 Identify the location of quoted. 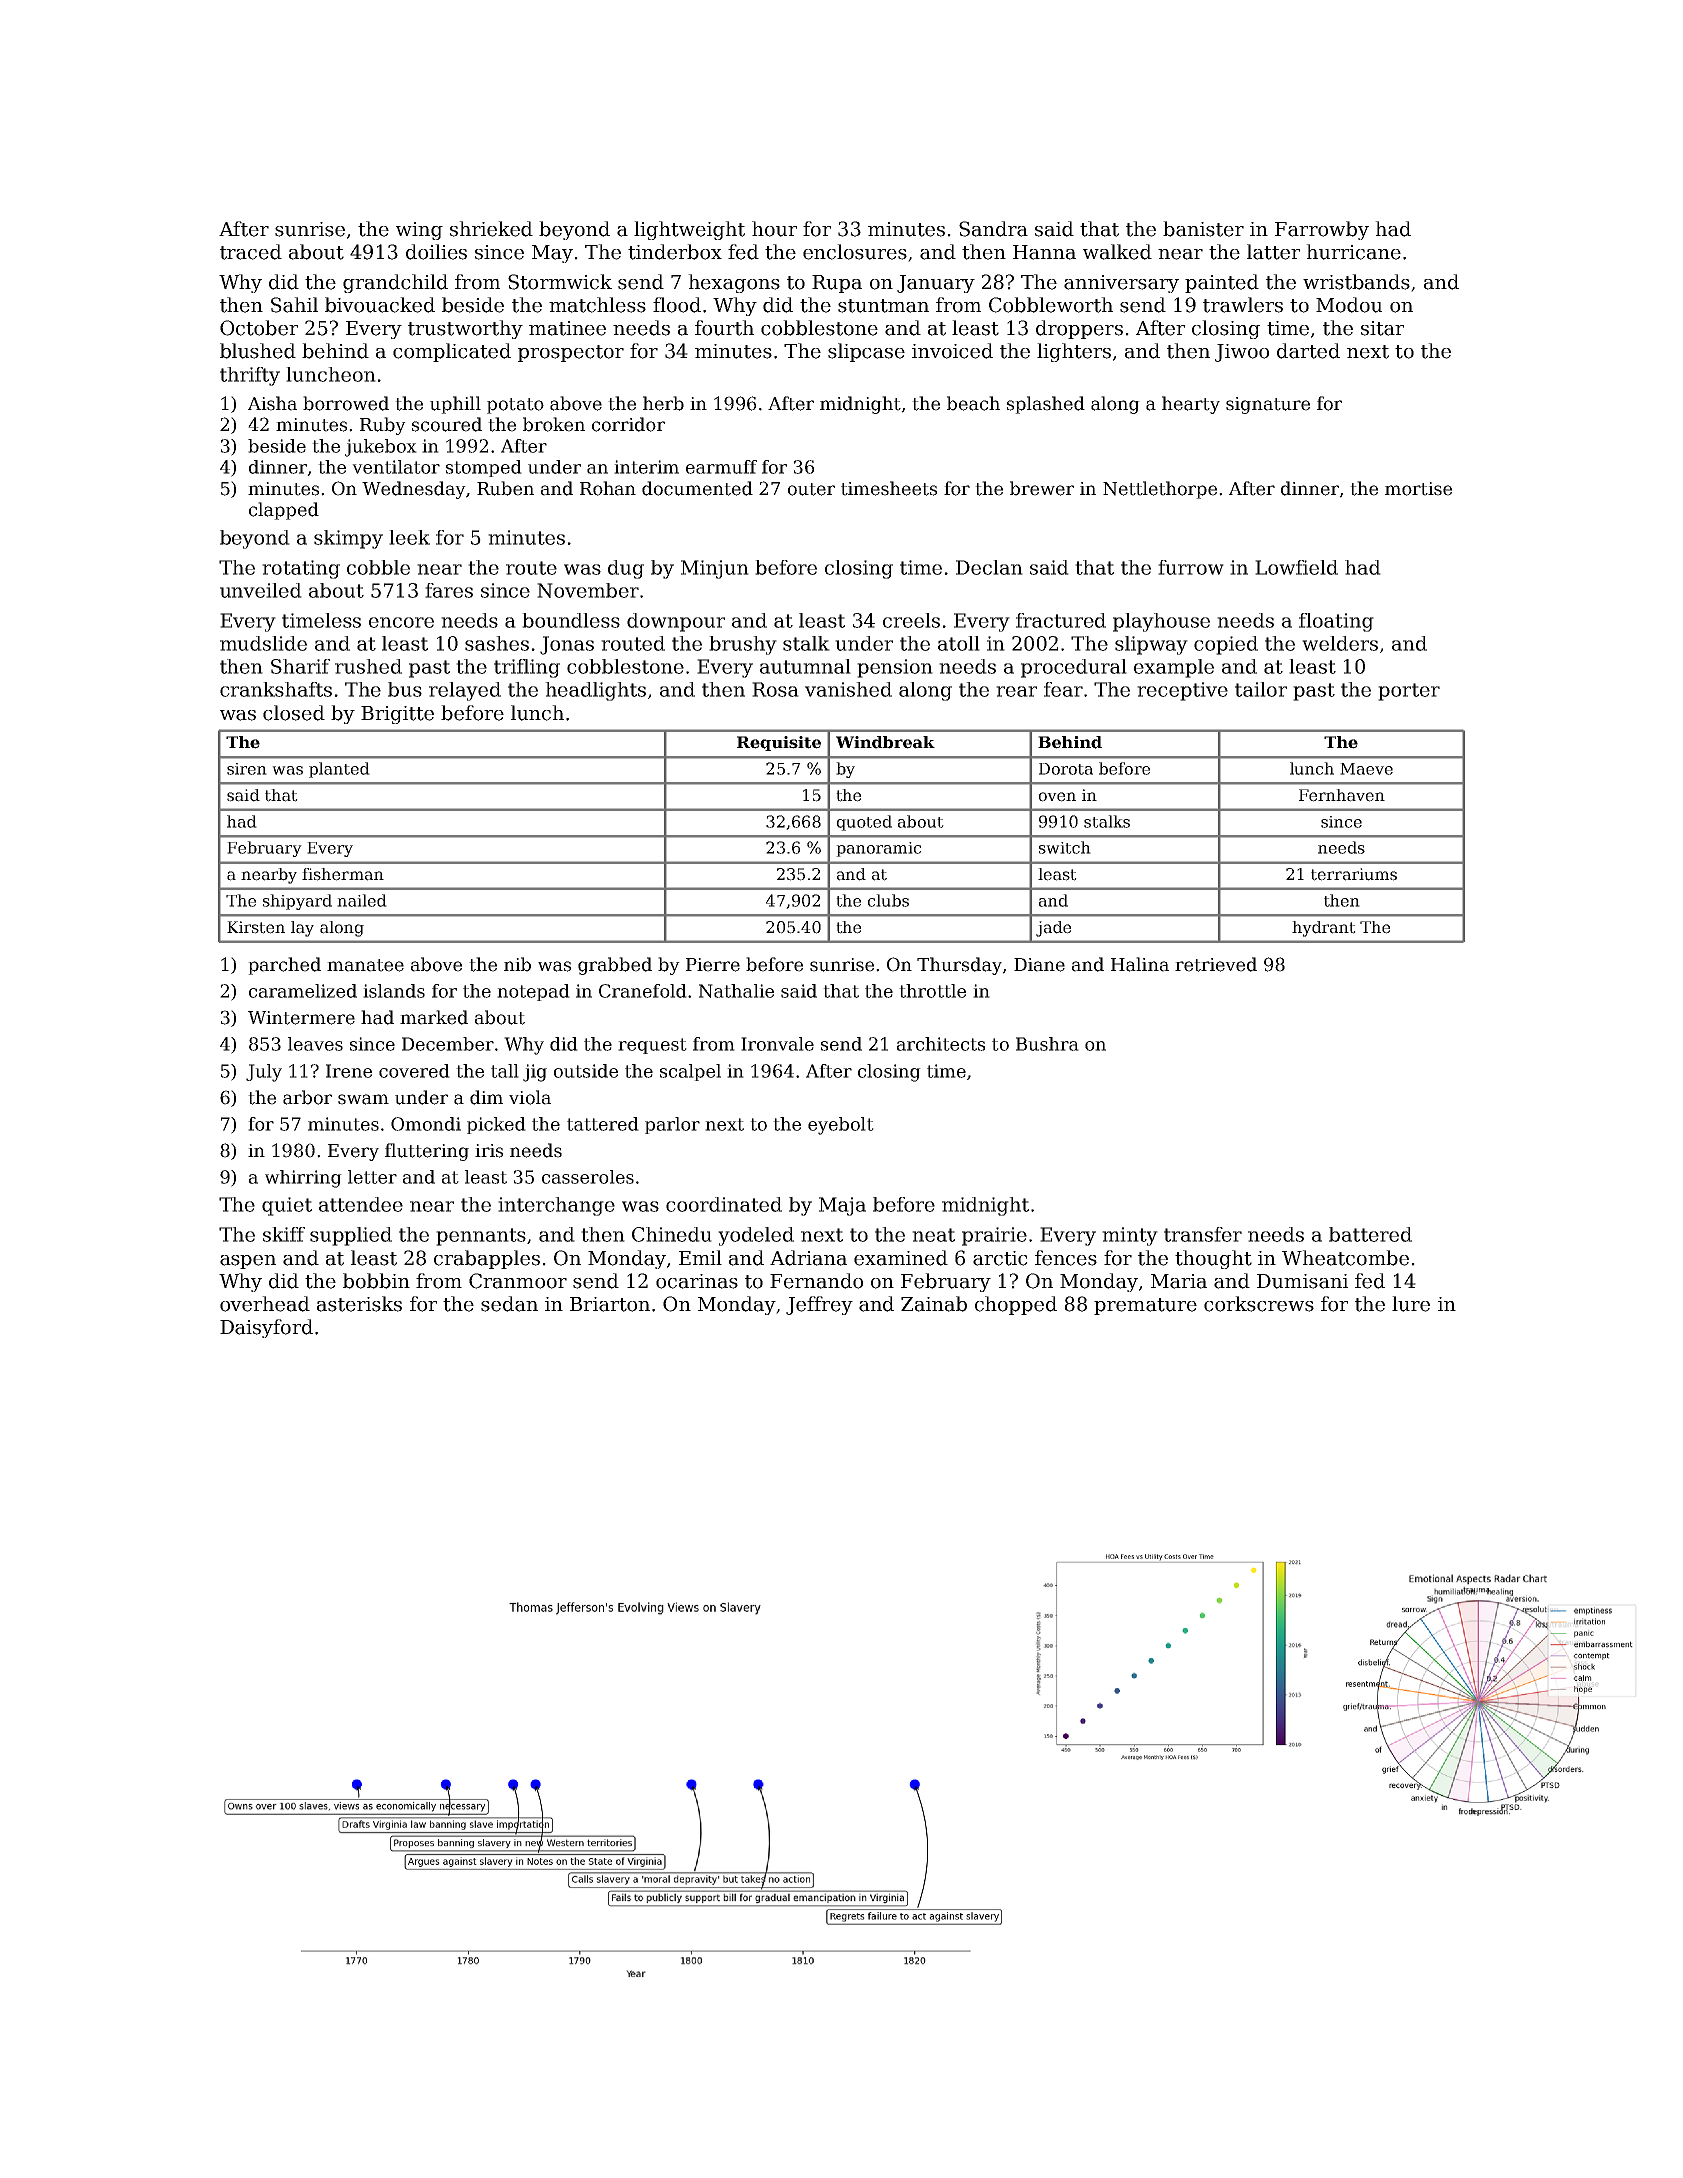
(864, 823).
